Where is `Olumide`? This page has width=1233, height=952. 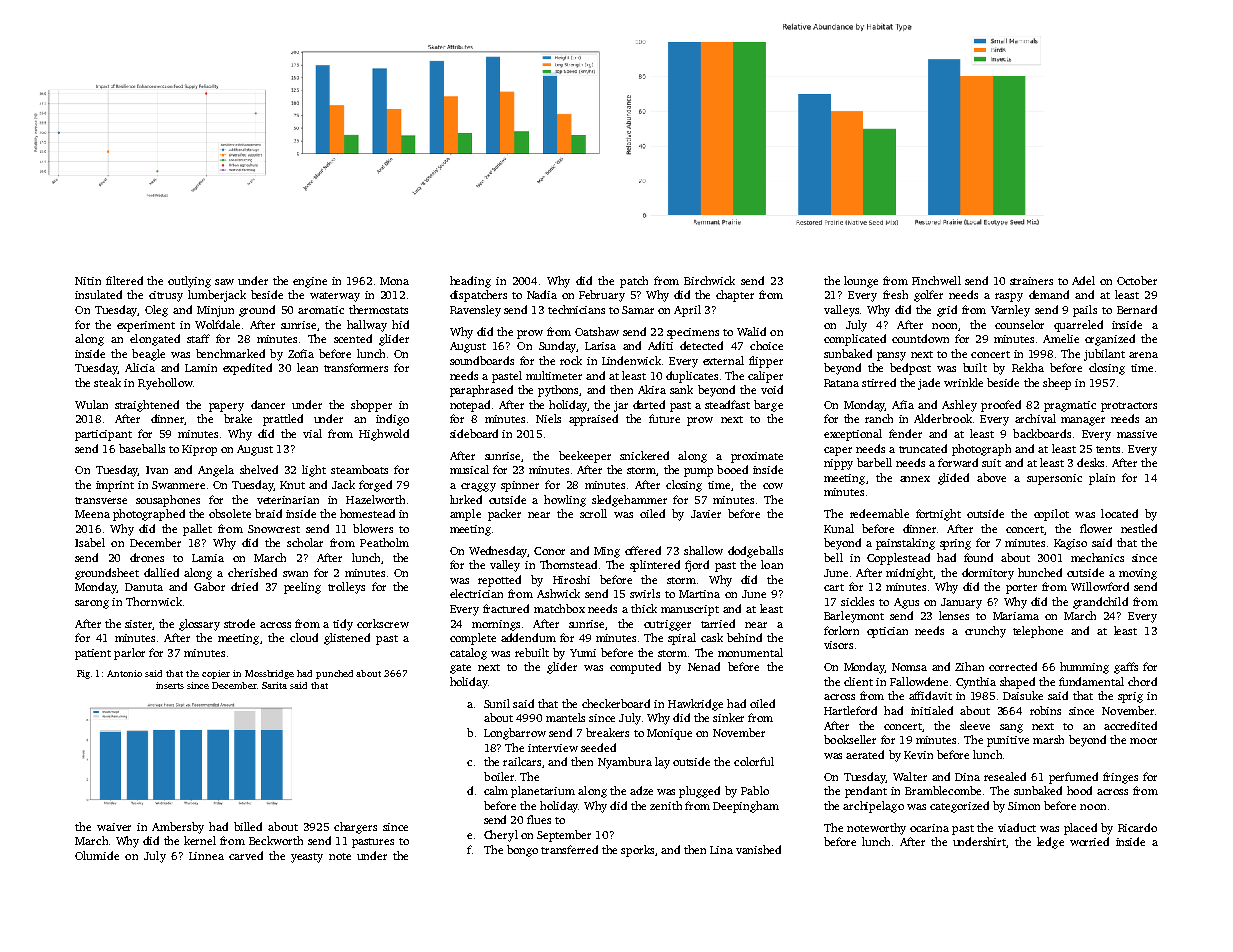
Olumide is located at coordinates (97, 855).
